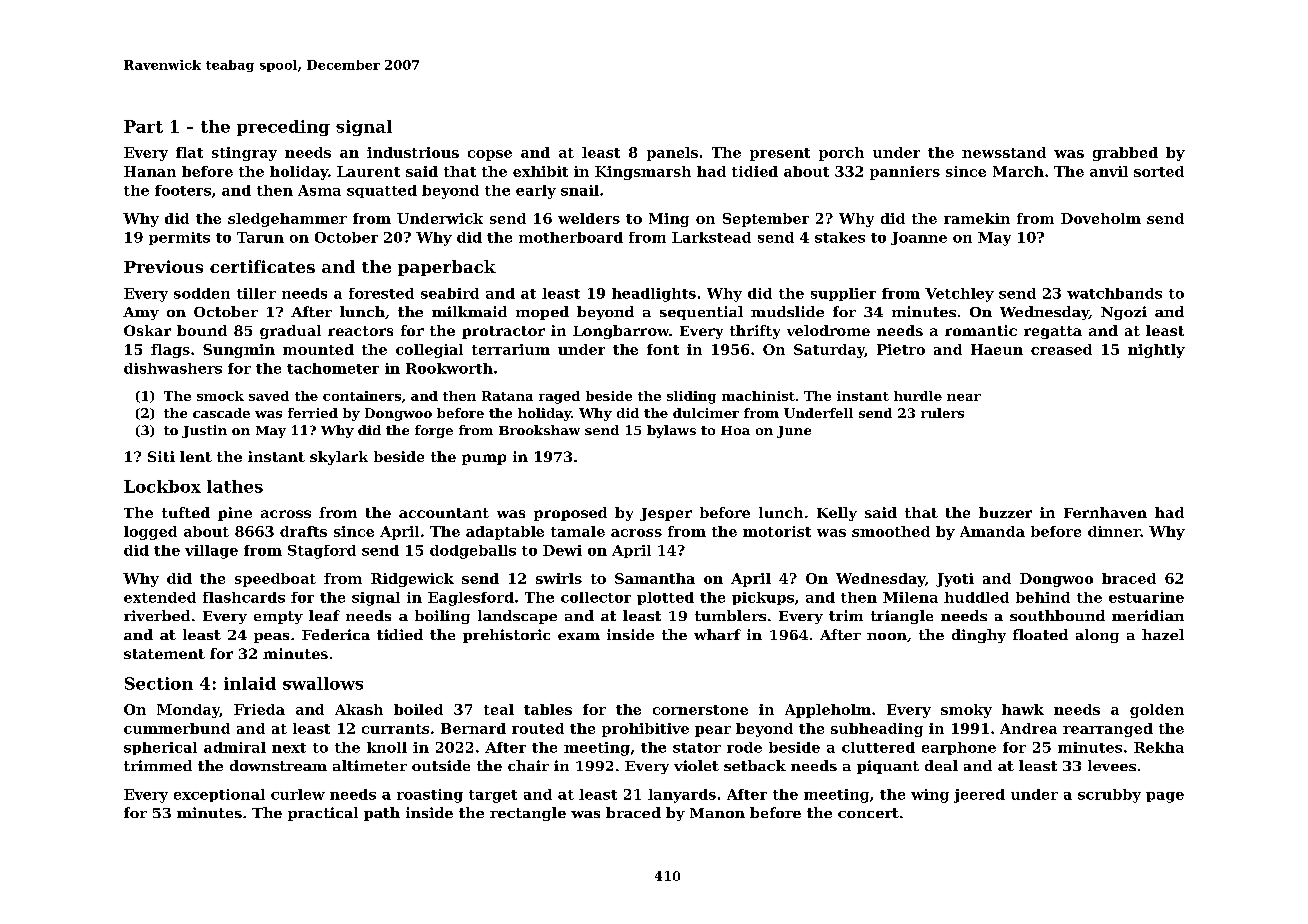 The image size is (1308, 924). I want to click on rectangle, so click(528, 814).
